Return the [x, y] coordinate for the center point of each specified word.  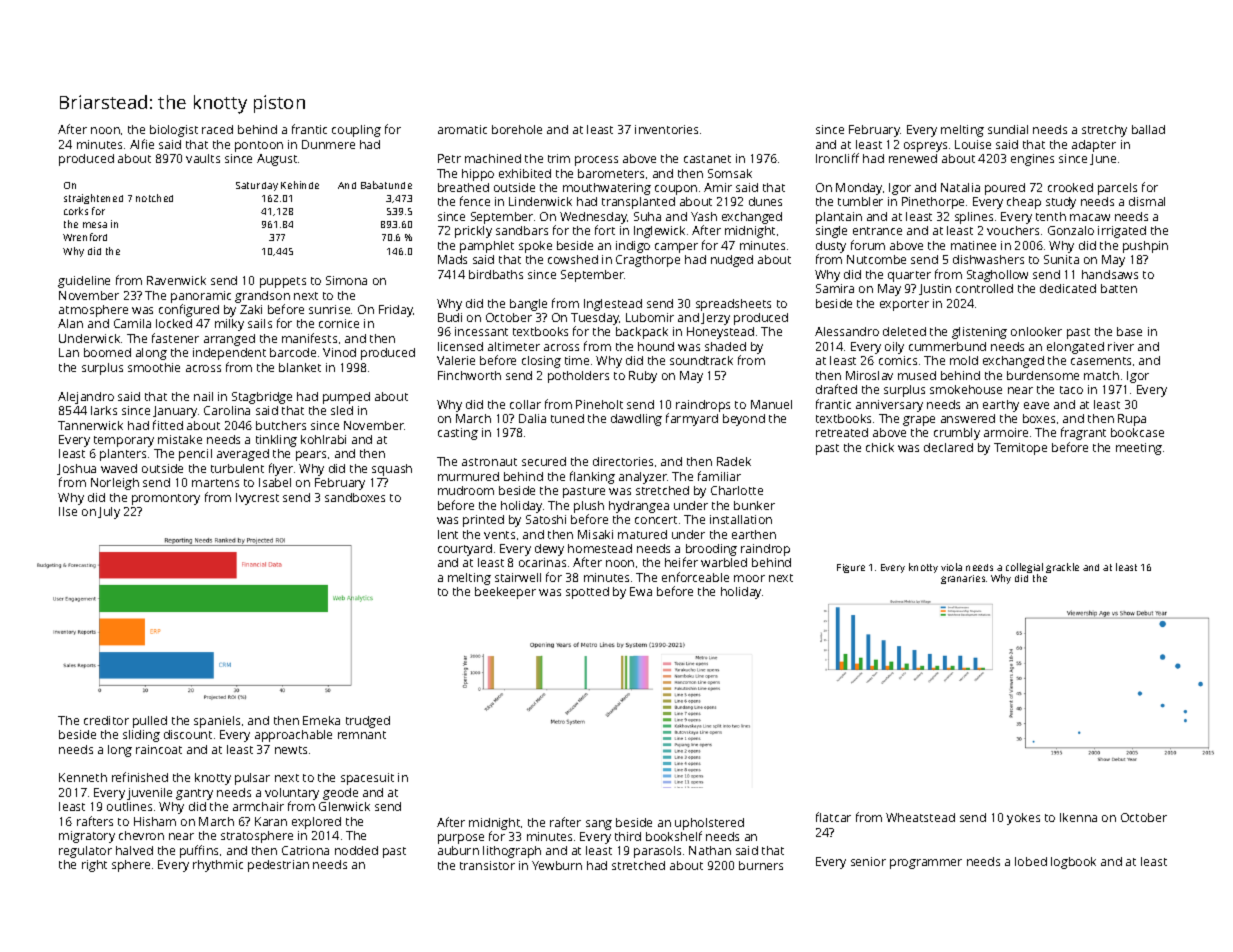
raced [217, 129]
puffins [199, 851]
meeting [1139, 449]
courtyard [465, 550]
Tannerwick [90, 425]
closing [541, 362]
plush [589, 507]
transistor [487, 865]
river [1121, 346]
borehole [517, 129]
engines [1032, 160]
